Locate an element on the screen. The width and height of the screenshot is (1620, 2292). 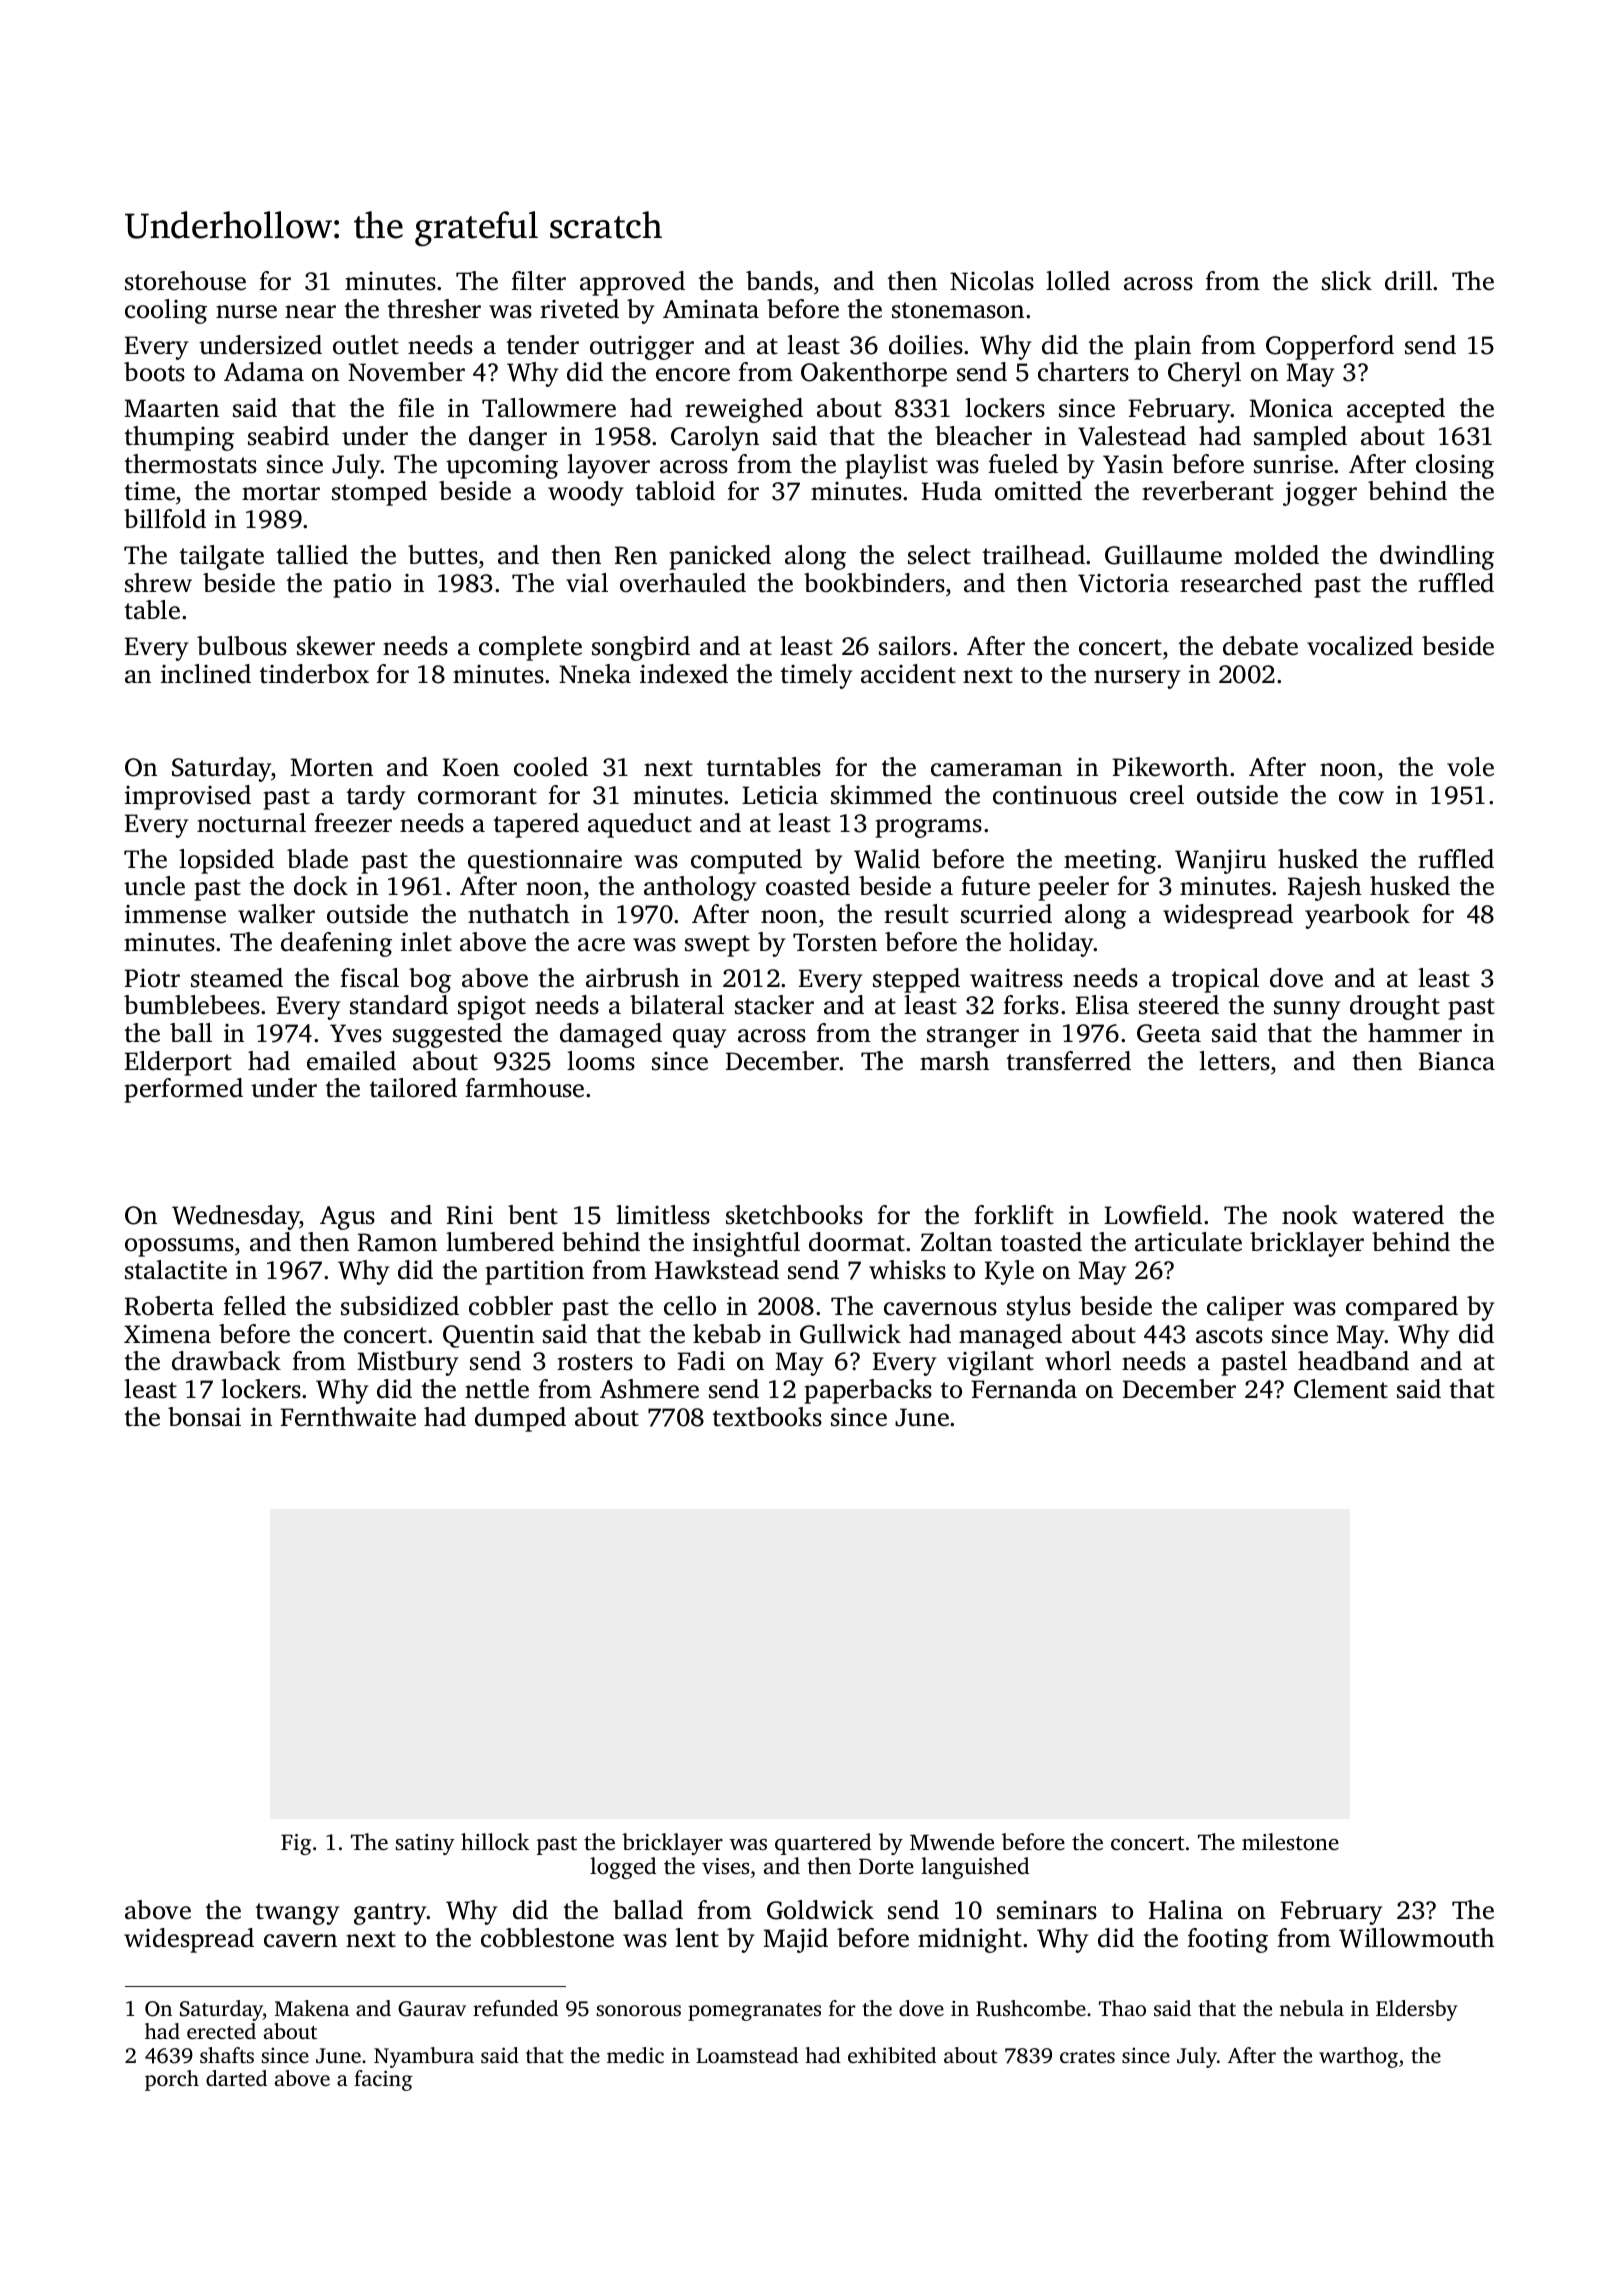
Maarten is located at coordinates (171, 408).
